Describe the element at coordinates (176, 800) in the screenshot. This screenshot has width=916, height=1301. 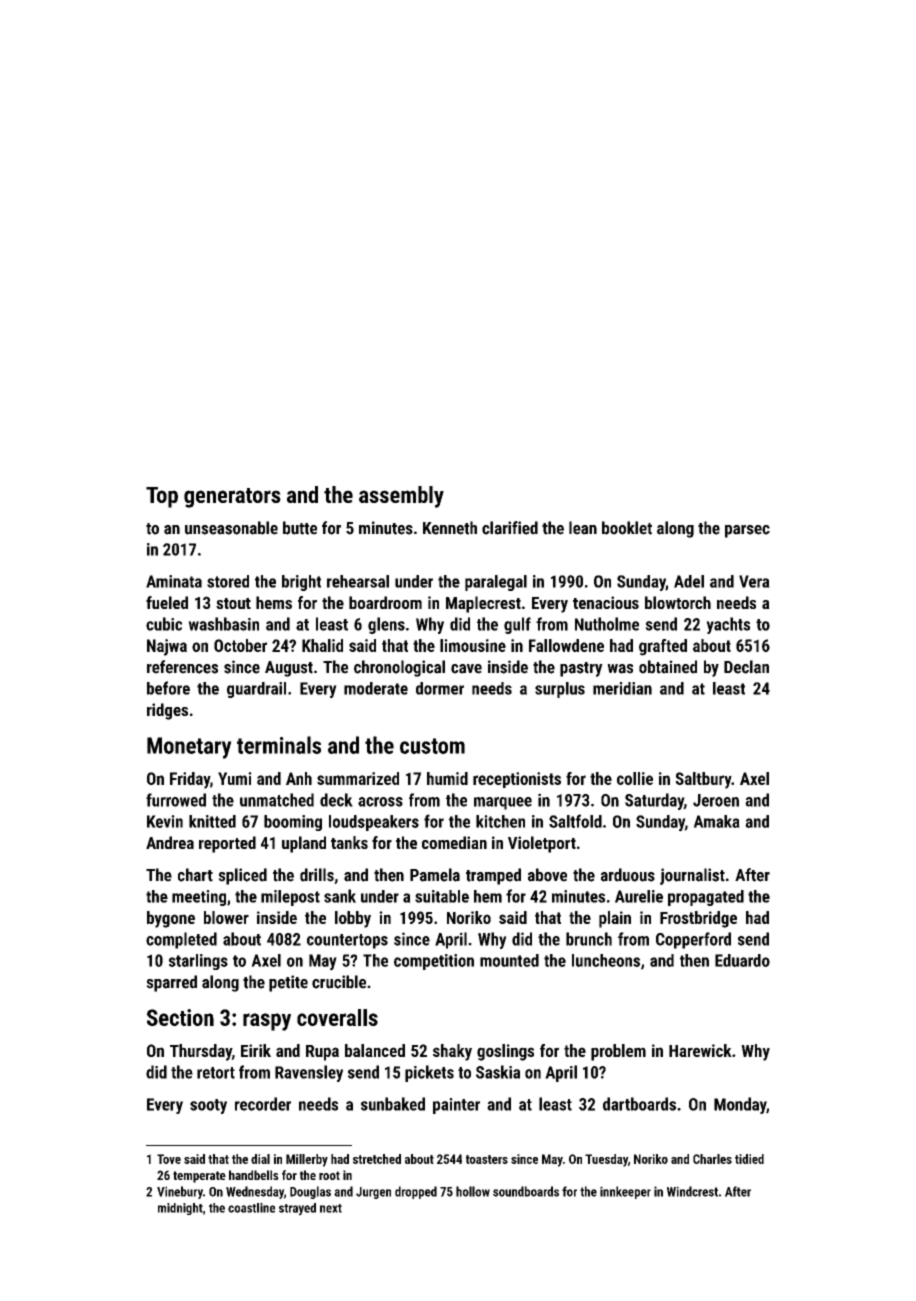
I see `furrowed` at that location.
